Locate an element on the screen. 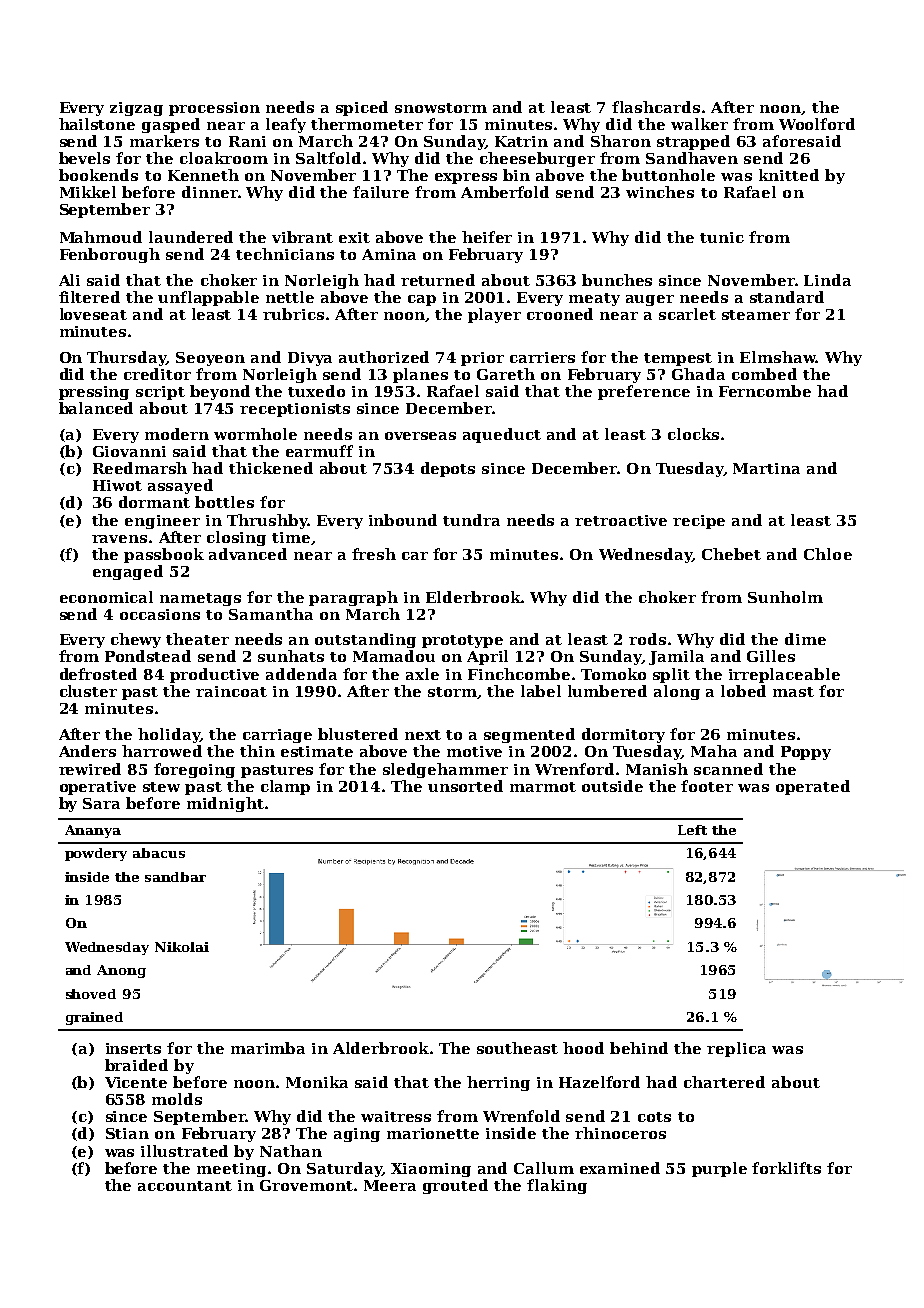  spiced is located at coordinates (362, 108).
